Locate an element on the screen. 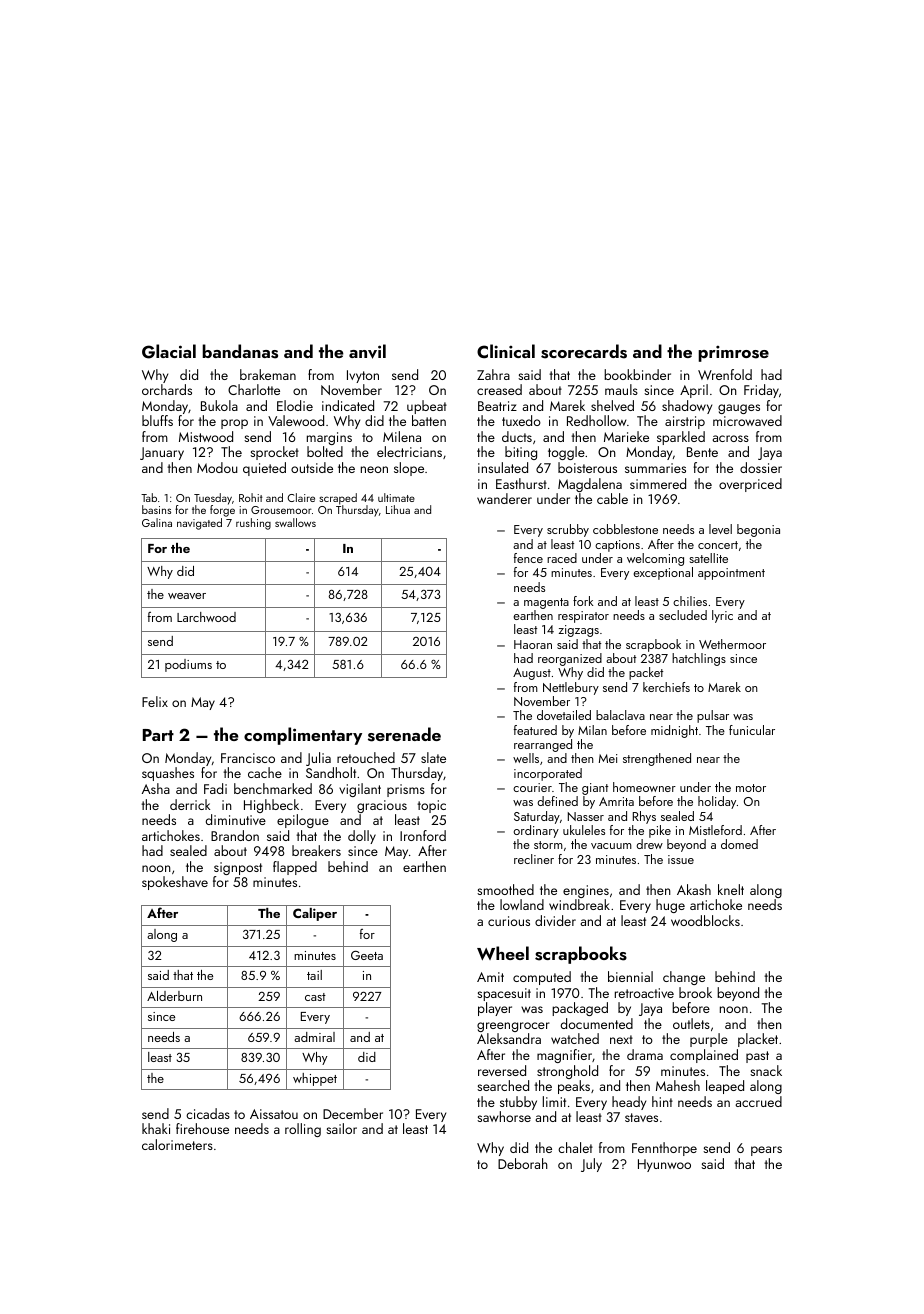  rolling is located at coordinates (303, 1130).
